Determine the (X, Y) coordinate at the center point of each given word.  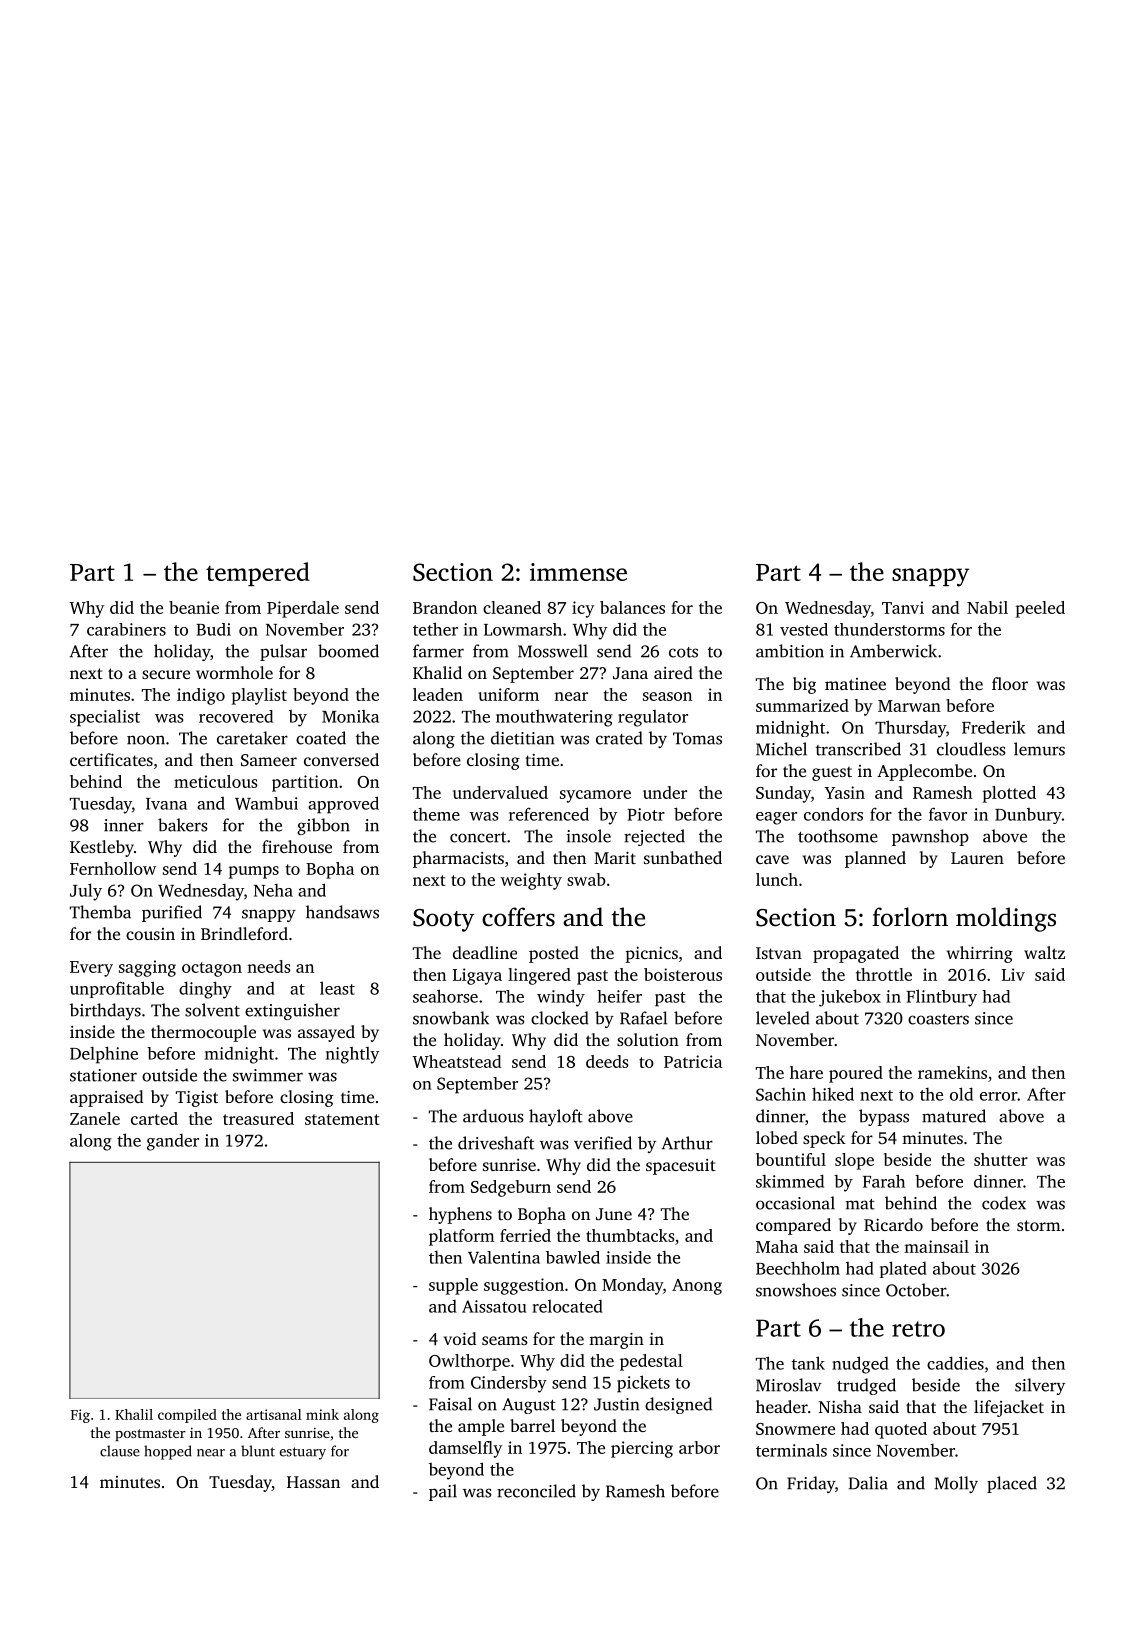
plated (903, 1269)
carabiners (126, 629)
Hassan (313, 1482)
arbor (699, 1447)
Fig (80, 1416)
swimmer (268, 1075)
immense (578, 572)
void (460, 1338)
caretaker (252, 738)
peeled (1040, 609)
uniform (508, 694)
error (999, 1096)
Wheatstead (456, 1061)
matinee (855, 684)
